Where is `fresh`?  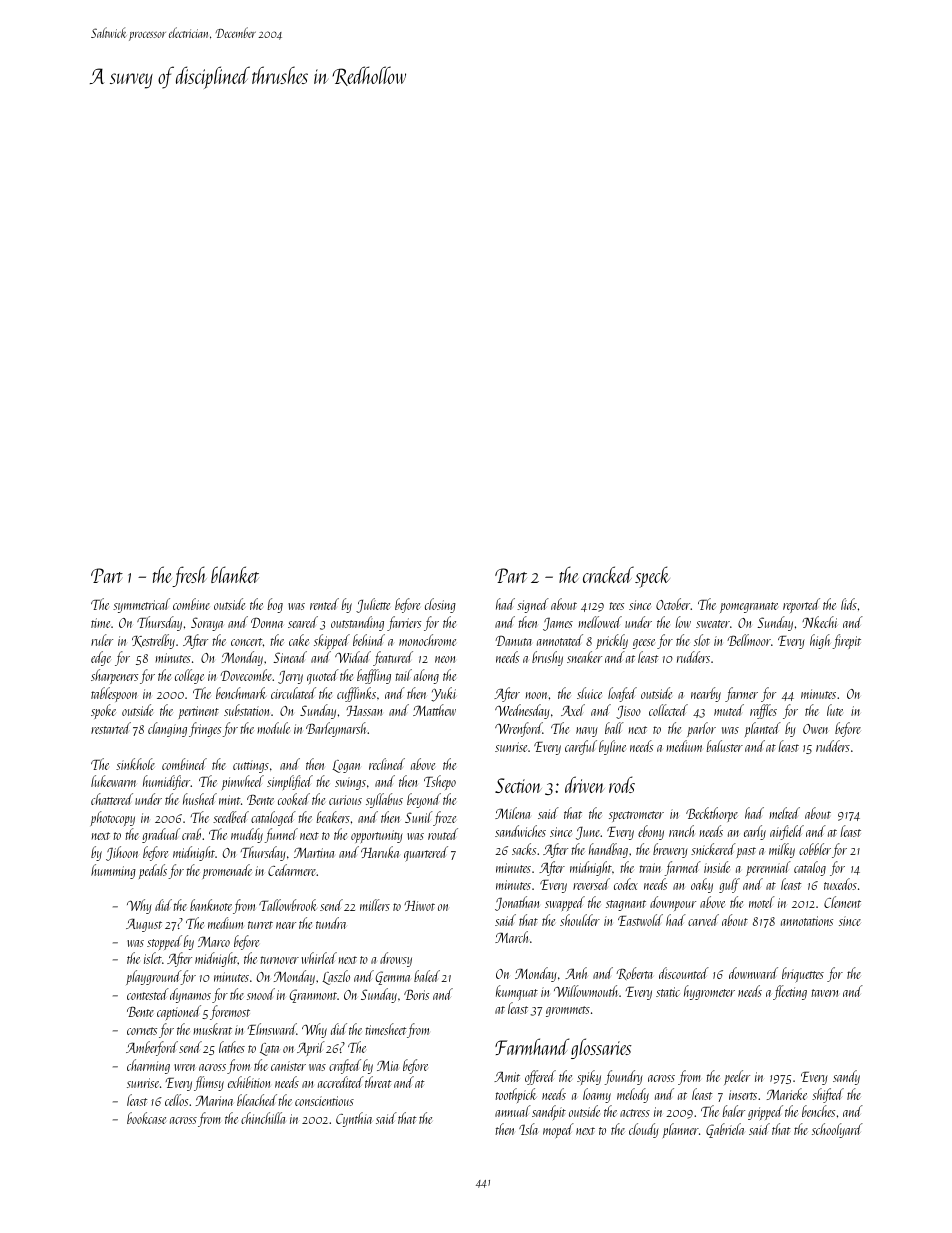
fresh is located at coordinates (190, 576).
